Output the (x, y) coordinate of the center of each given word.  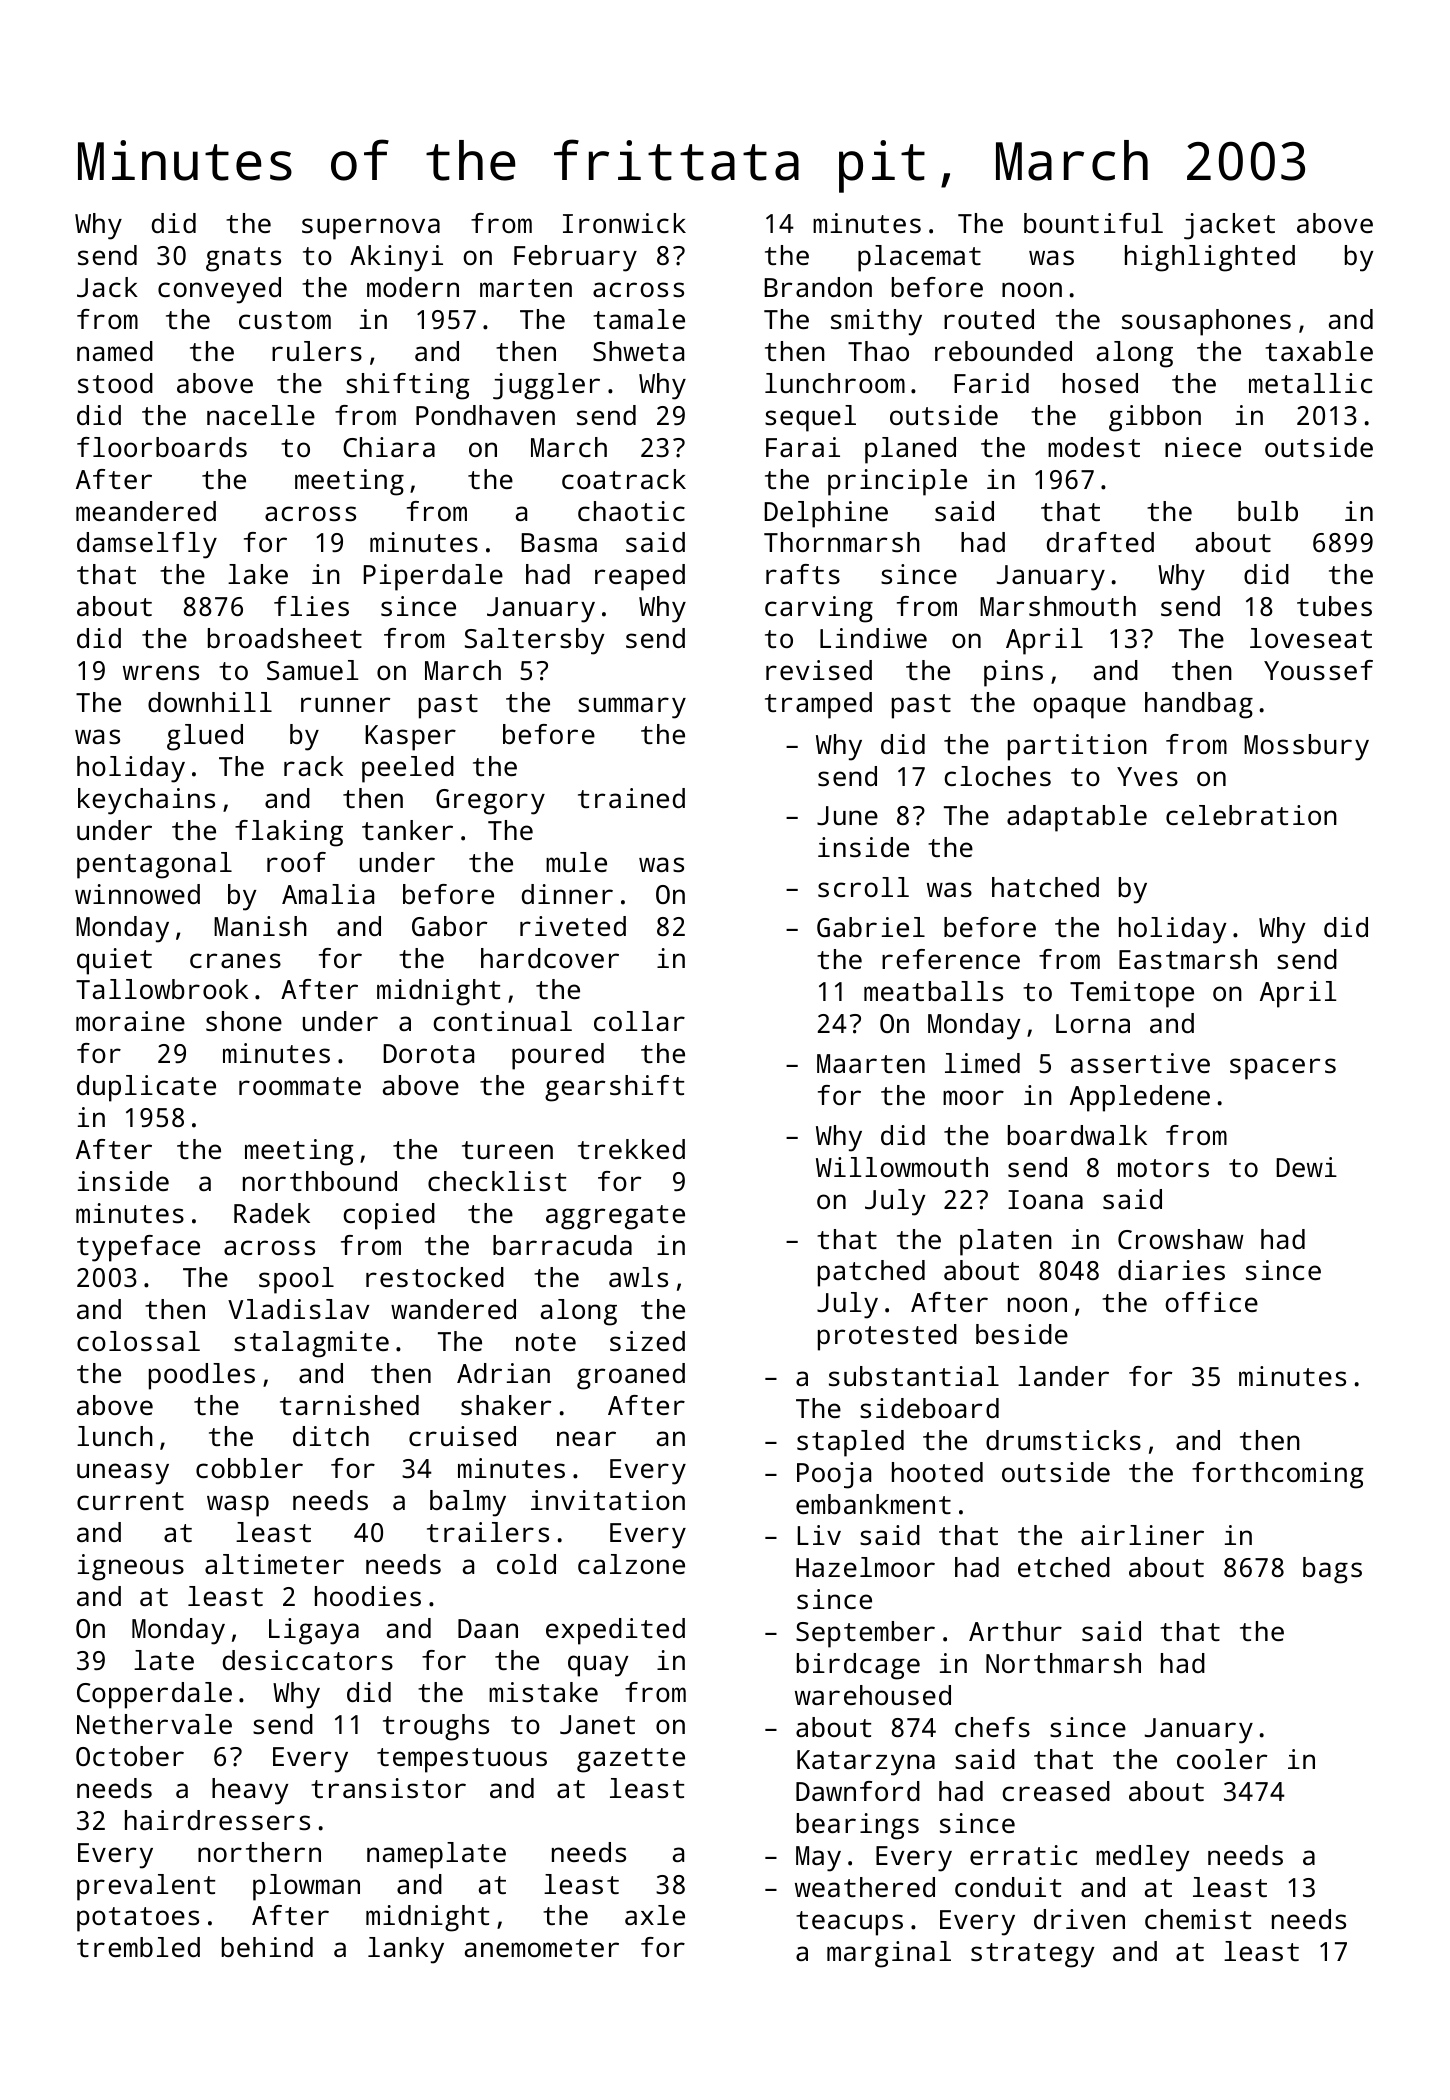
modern (413, 287)
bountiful (1093, 223)
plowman (306, 1887)
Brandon (818, 287)
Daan (488, 1628)
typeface (138, 1248)
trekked (631, 1149)
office (1211, 1302)
